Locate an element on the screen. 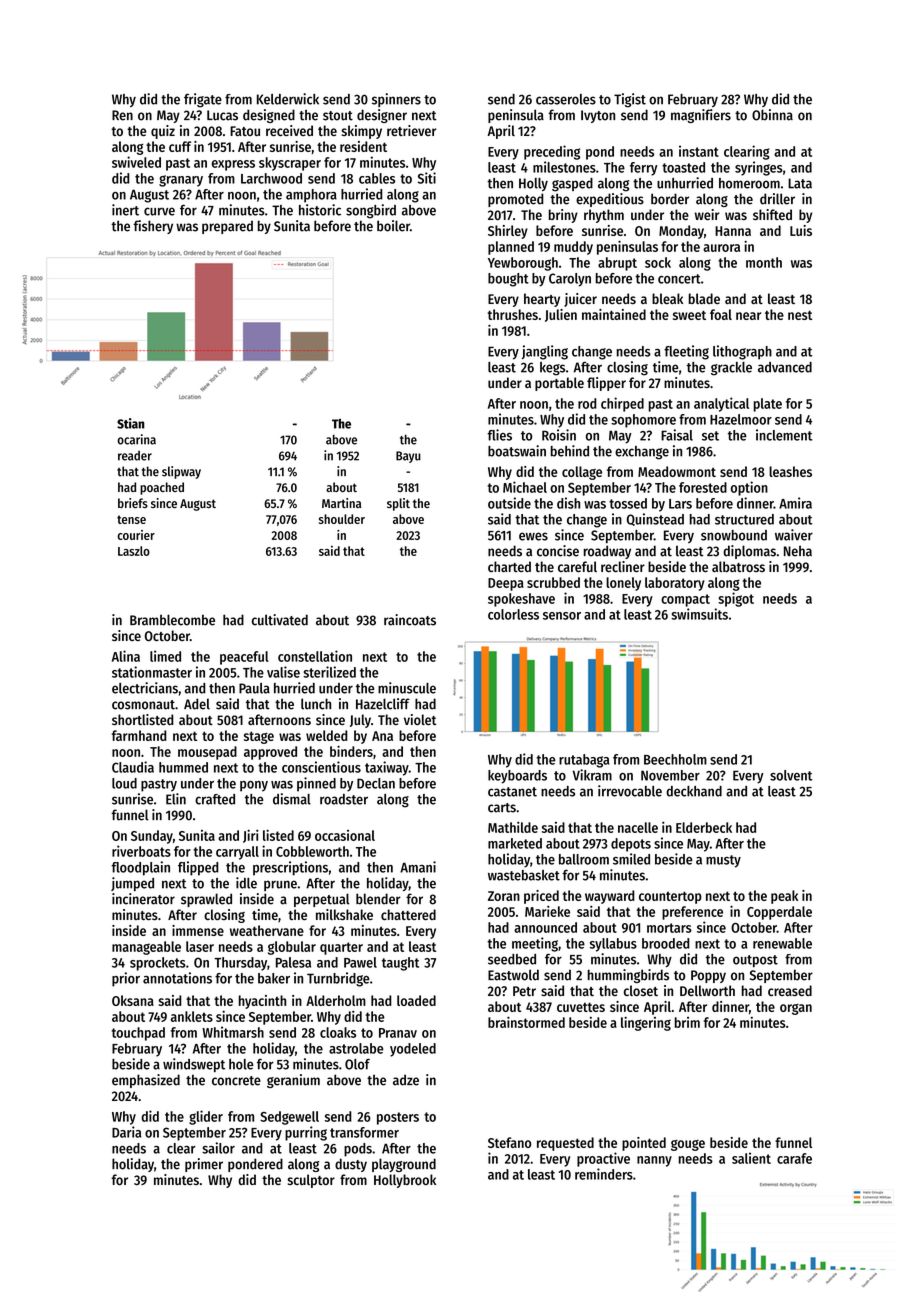 The width and height of the screenshot is (924, 1314). peaceful is located at coordinates (244, 658).
